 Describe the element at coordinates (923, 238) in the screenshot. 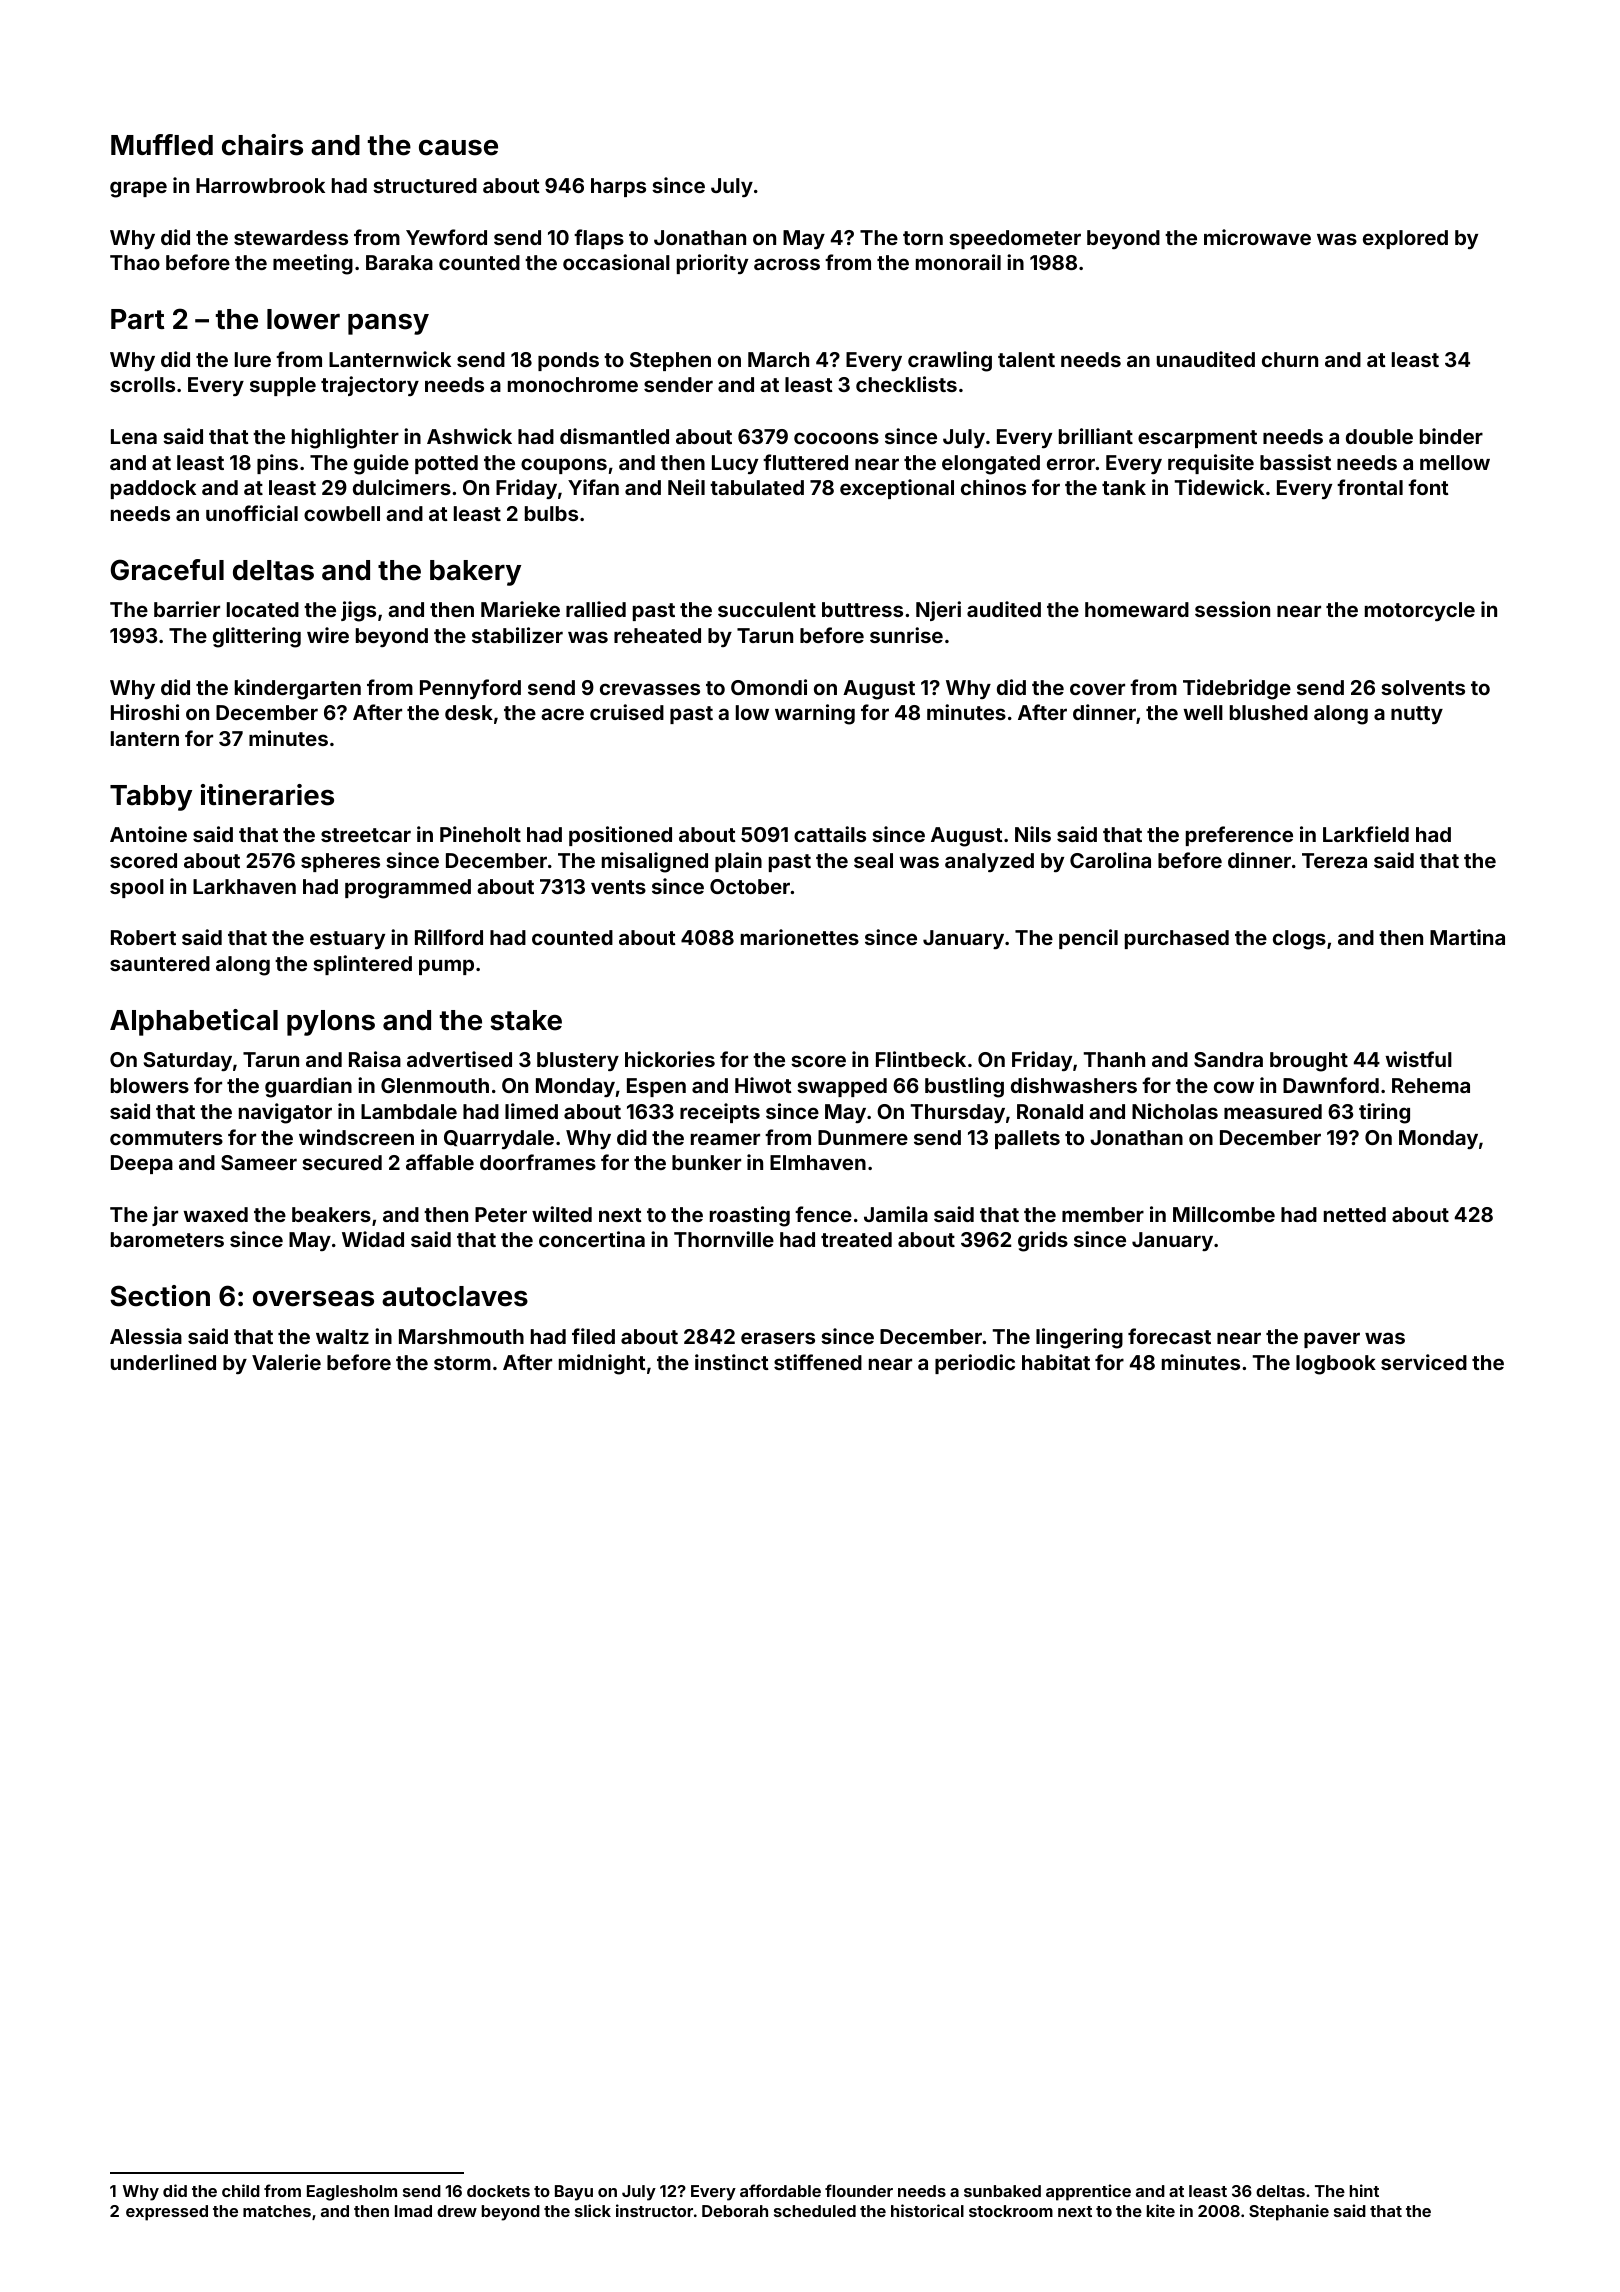

I see `torn` at that location.
